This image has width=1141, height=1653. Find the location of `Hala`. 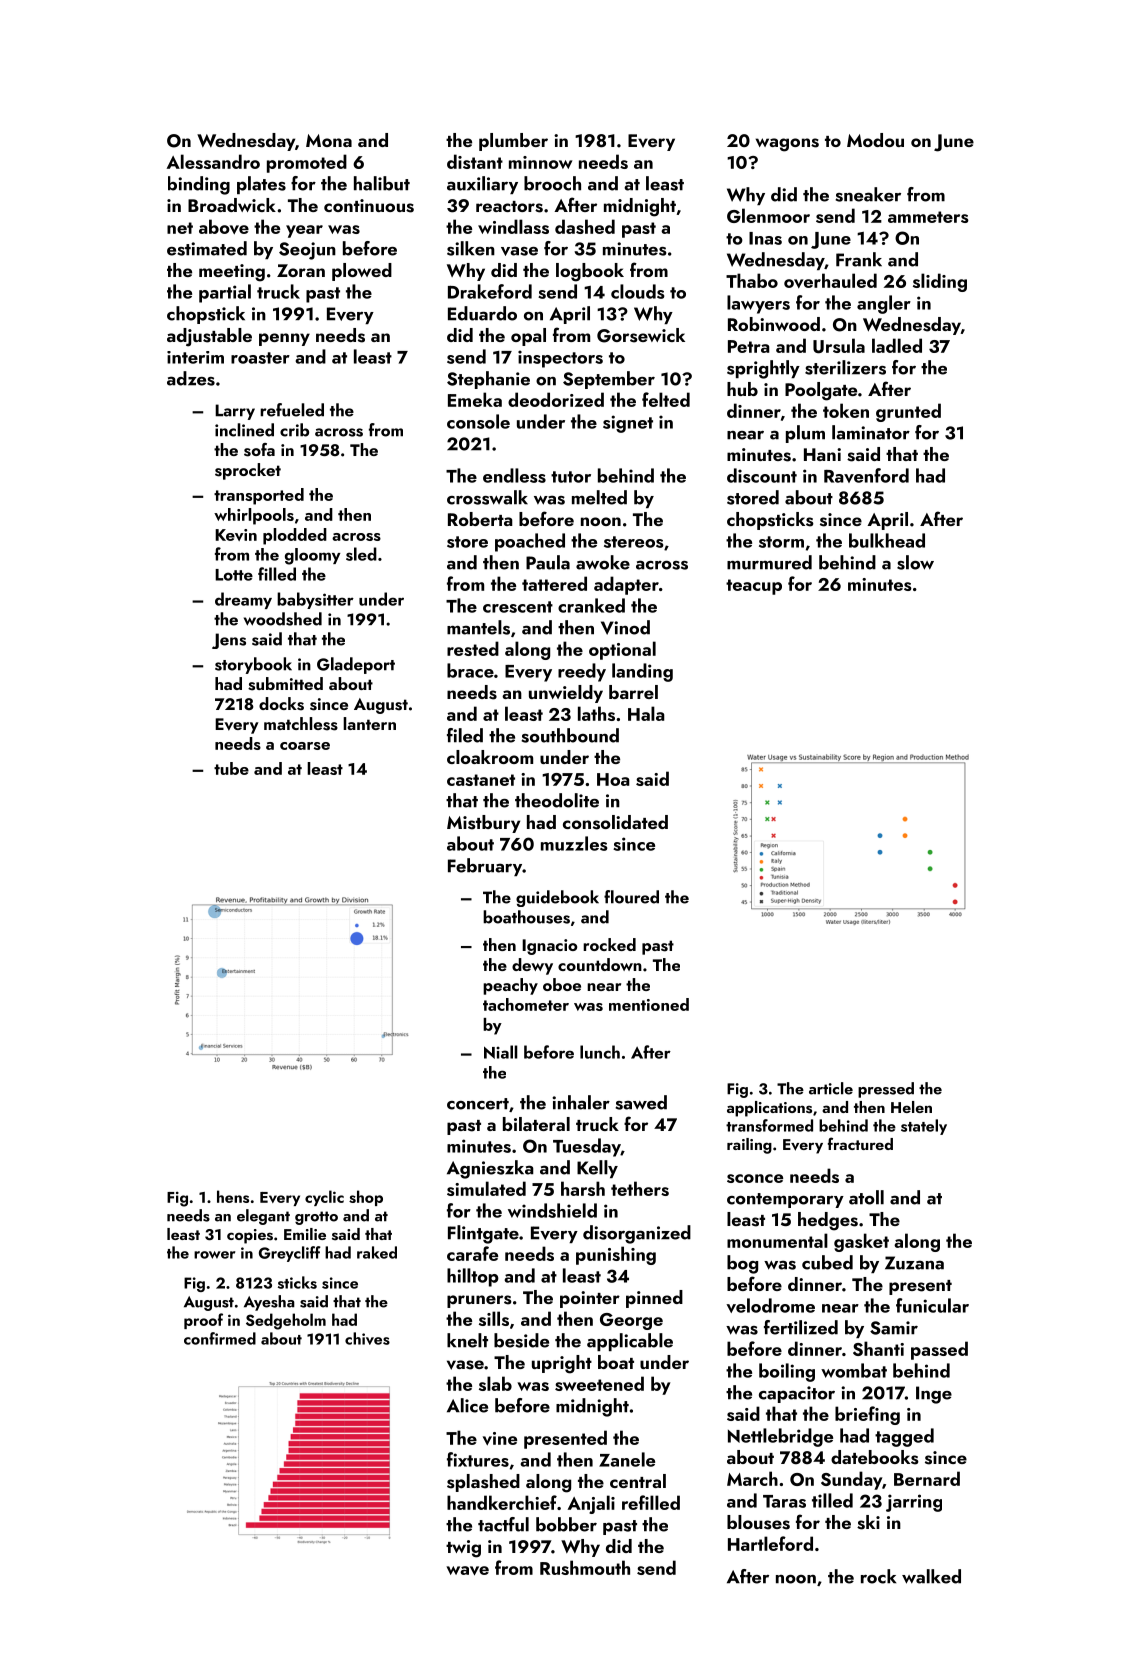

Hala is located at coordinates (646, 713).
